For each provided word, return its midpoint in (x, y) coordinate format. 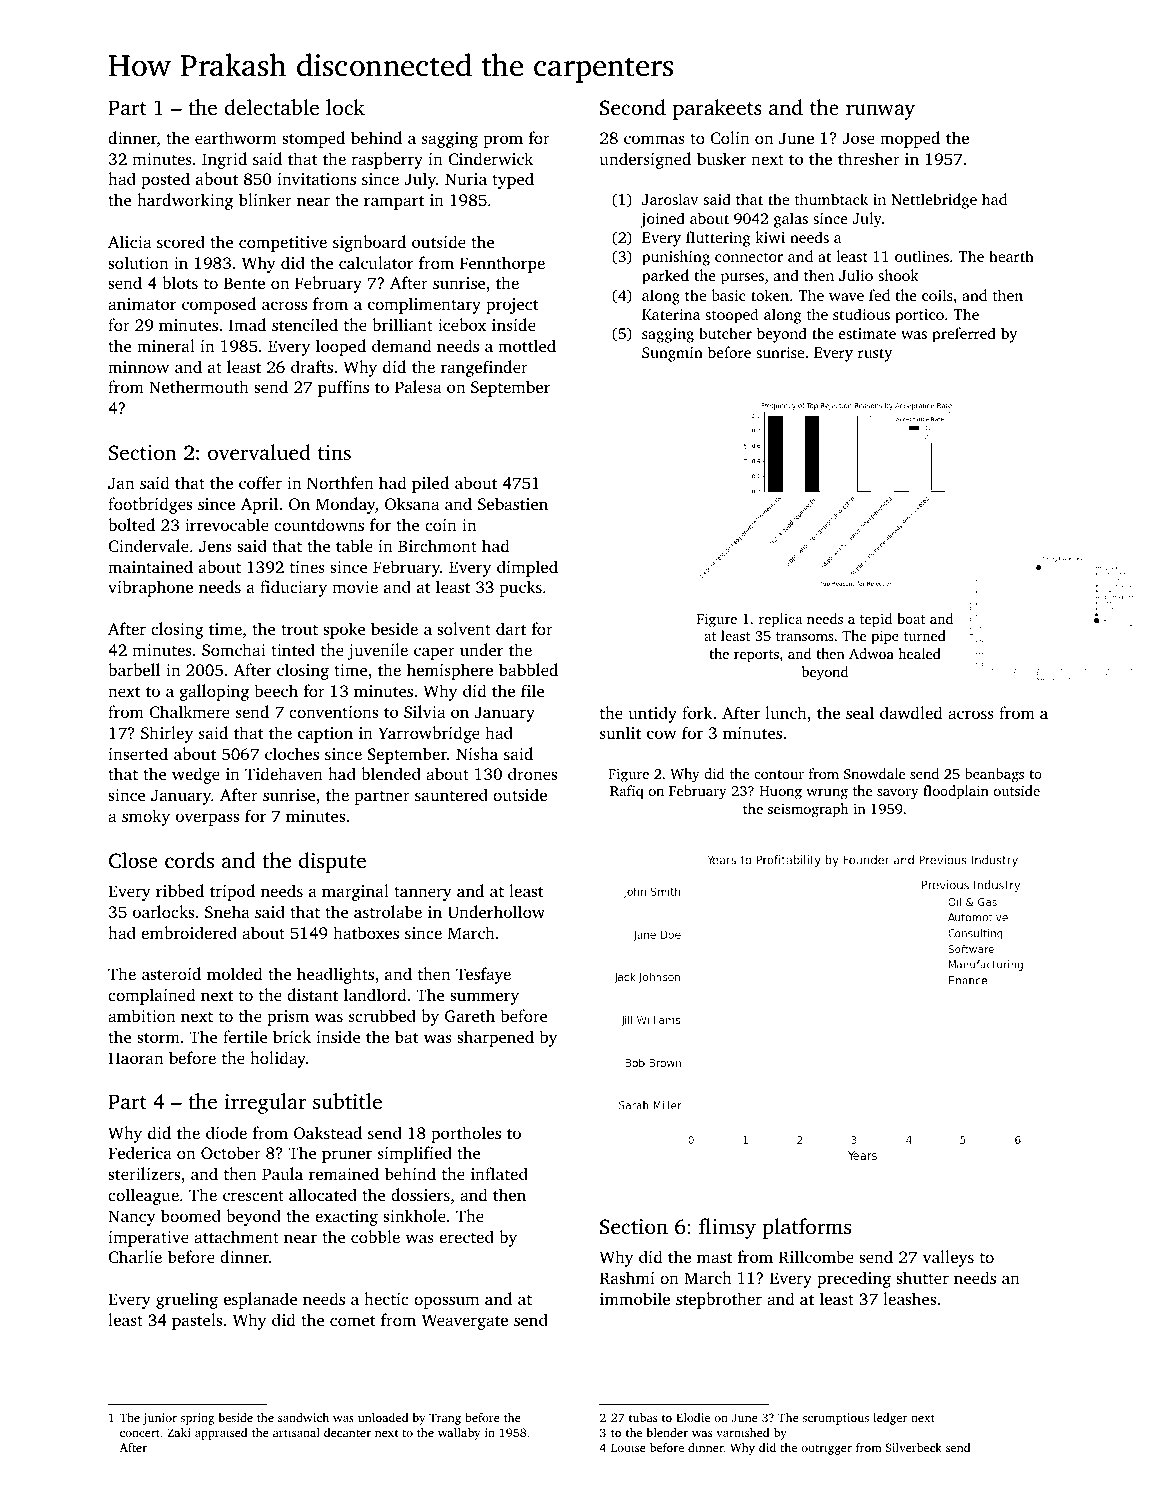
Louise (628, 1447)
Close (133, 860)
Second (633, 107)
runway (880, 112)
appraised (221, 1434)
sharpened (495, 1038)
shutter (922, 1277)
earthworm (236, 137)
